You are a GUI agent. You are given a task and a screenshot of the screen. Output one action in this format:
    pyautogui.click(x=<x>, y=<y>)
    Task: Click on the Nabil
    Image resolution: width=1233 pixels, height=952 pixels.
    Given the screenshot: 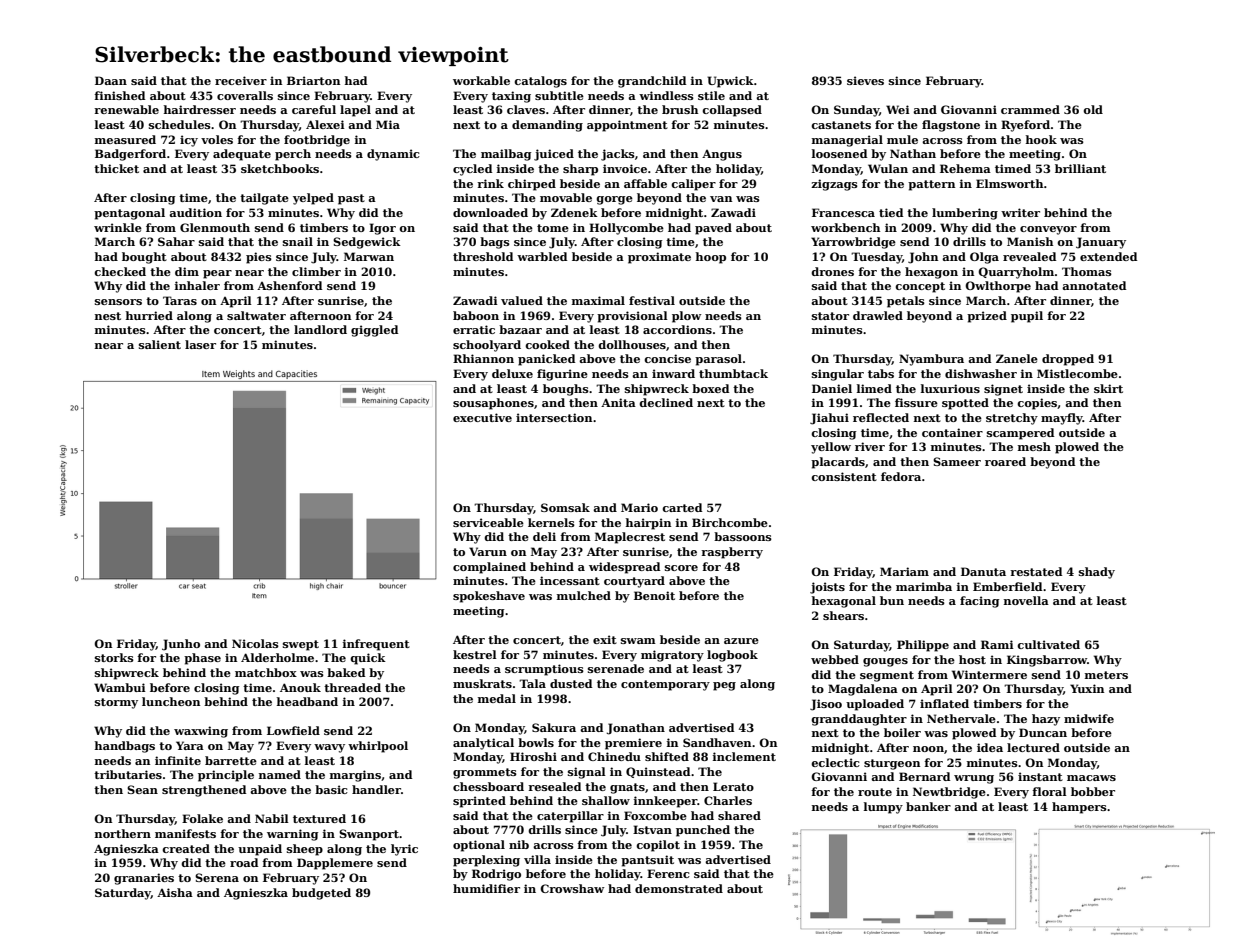 What is the action you would take?
    pyautogui.click(x=272, y=818)
